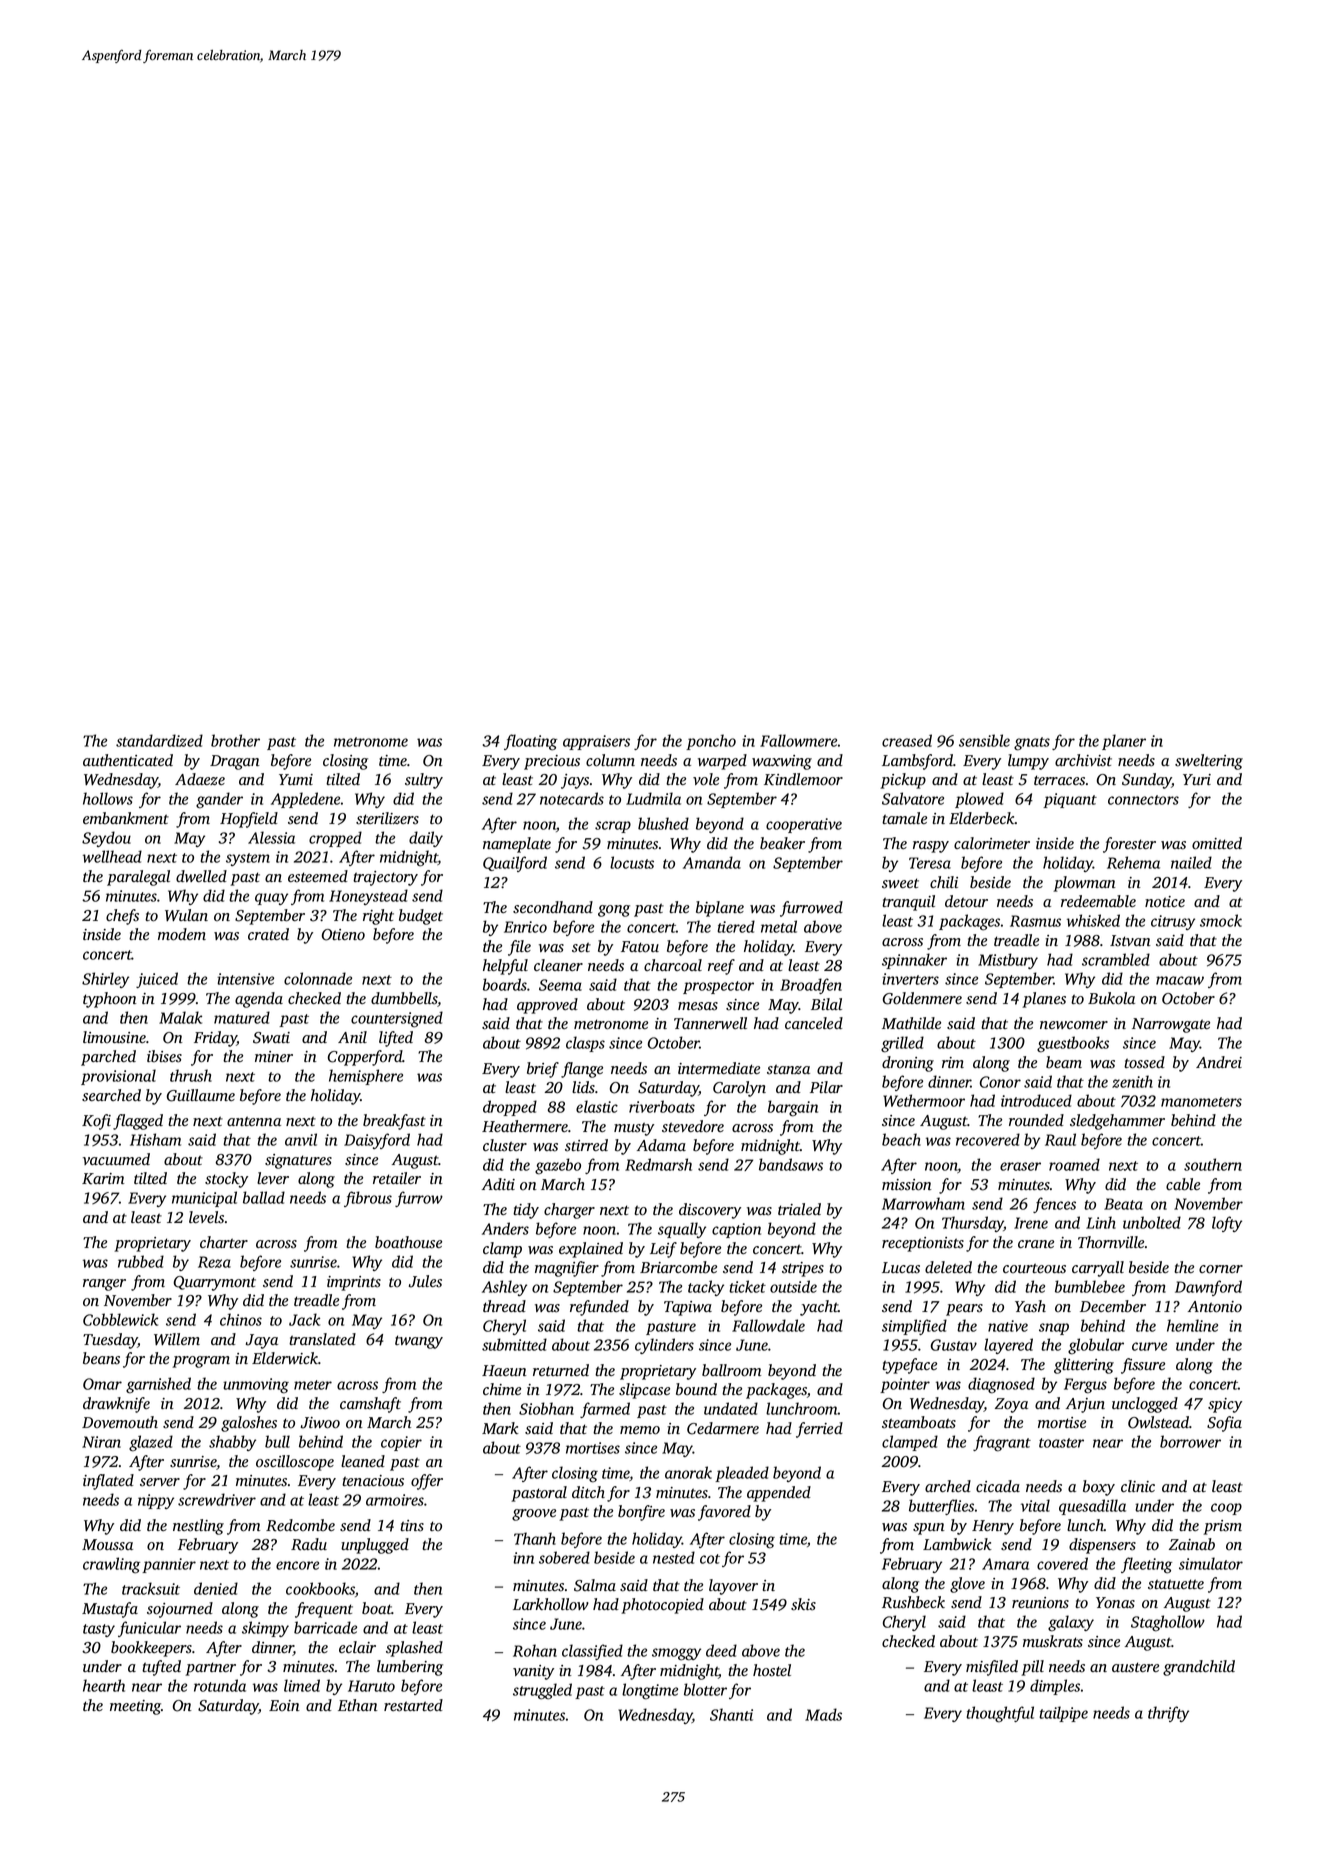 This page has width=1325, height=1874. I want to click on eclair, so click(357, 1647).
